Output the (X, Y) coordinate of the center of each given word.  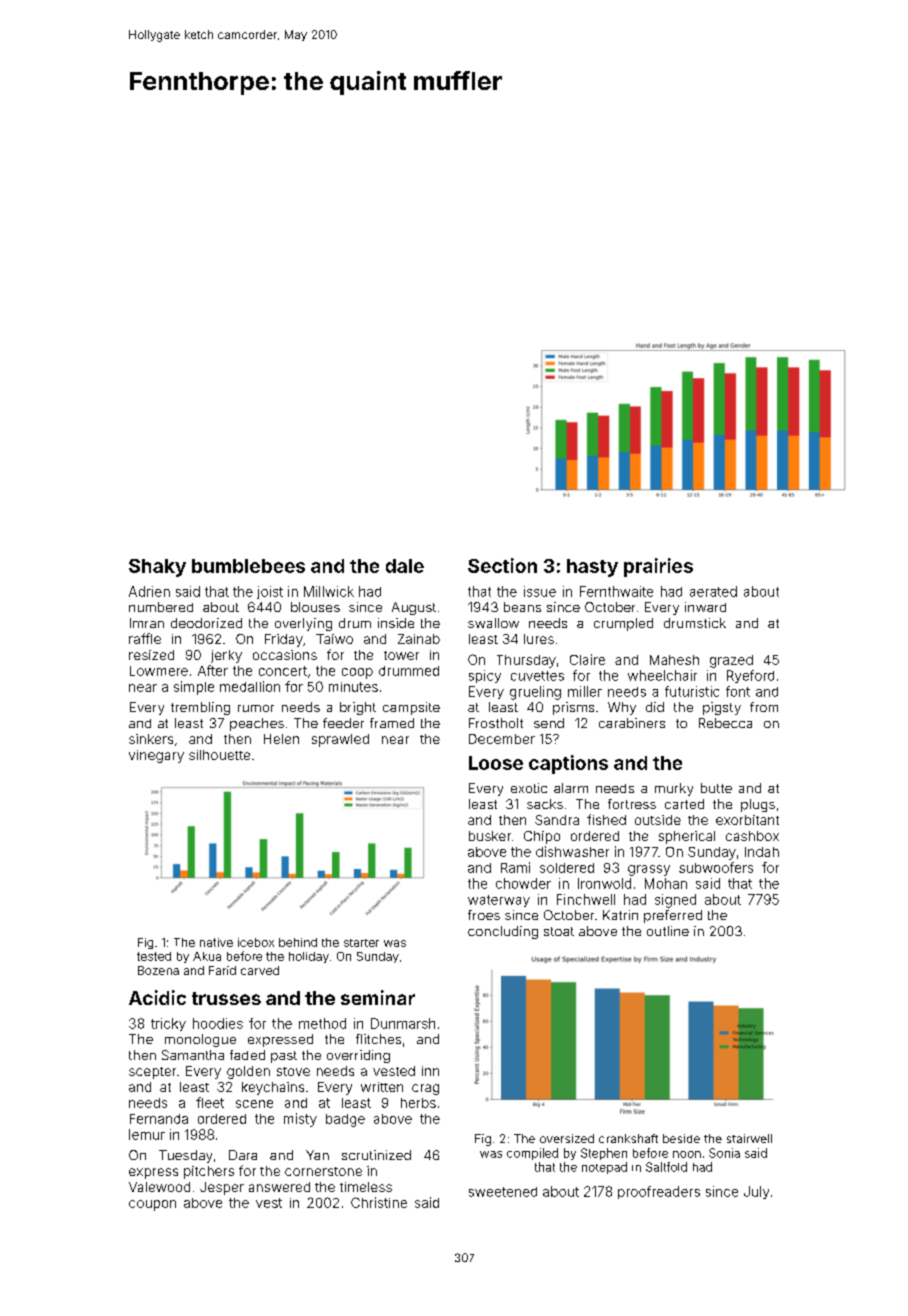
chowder (523, 883)
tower (401, 655)
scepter (152, 1073)
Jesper (222, 1188)
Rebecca (725, 723)
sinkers (151, 739)
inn (430, 1071)
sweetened (503, 1192)
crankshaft (628, 1138)
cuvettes (537, 676)
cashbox (752, 836)
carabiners (632, 723)
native (216, 942)
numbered (161, 607)
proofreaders (659, 1192)
